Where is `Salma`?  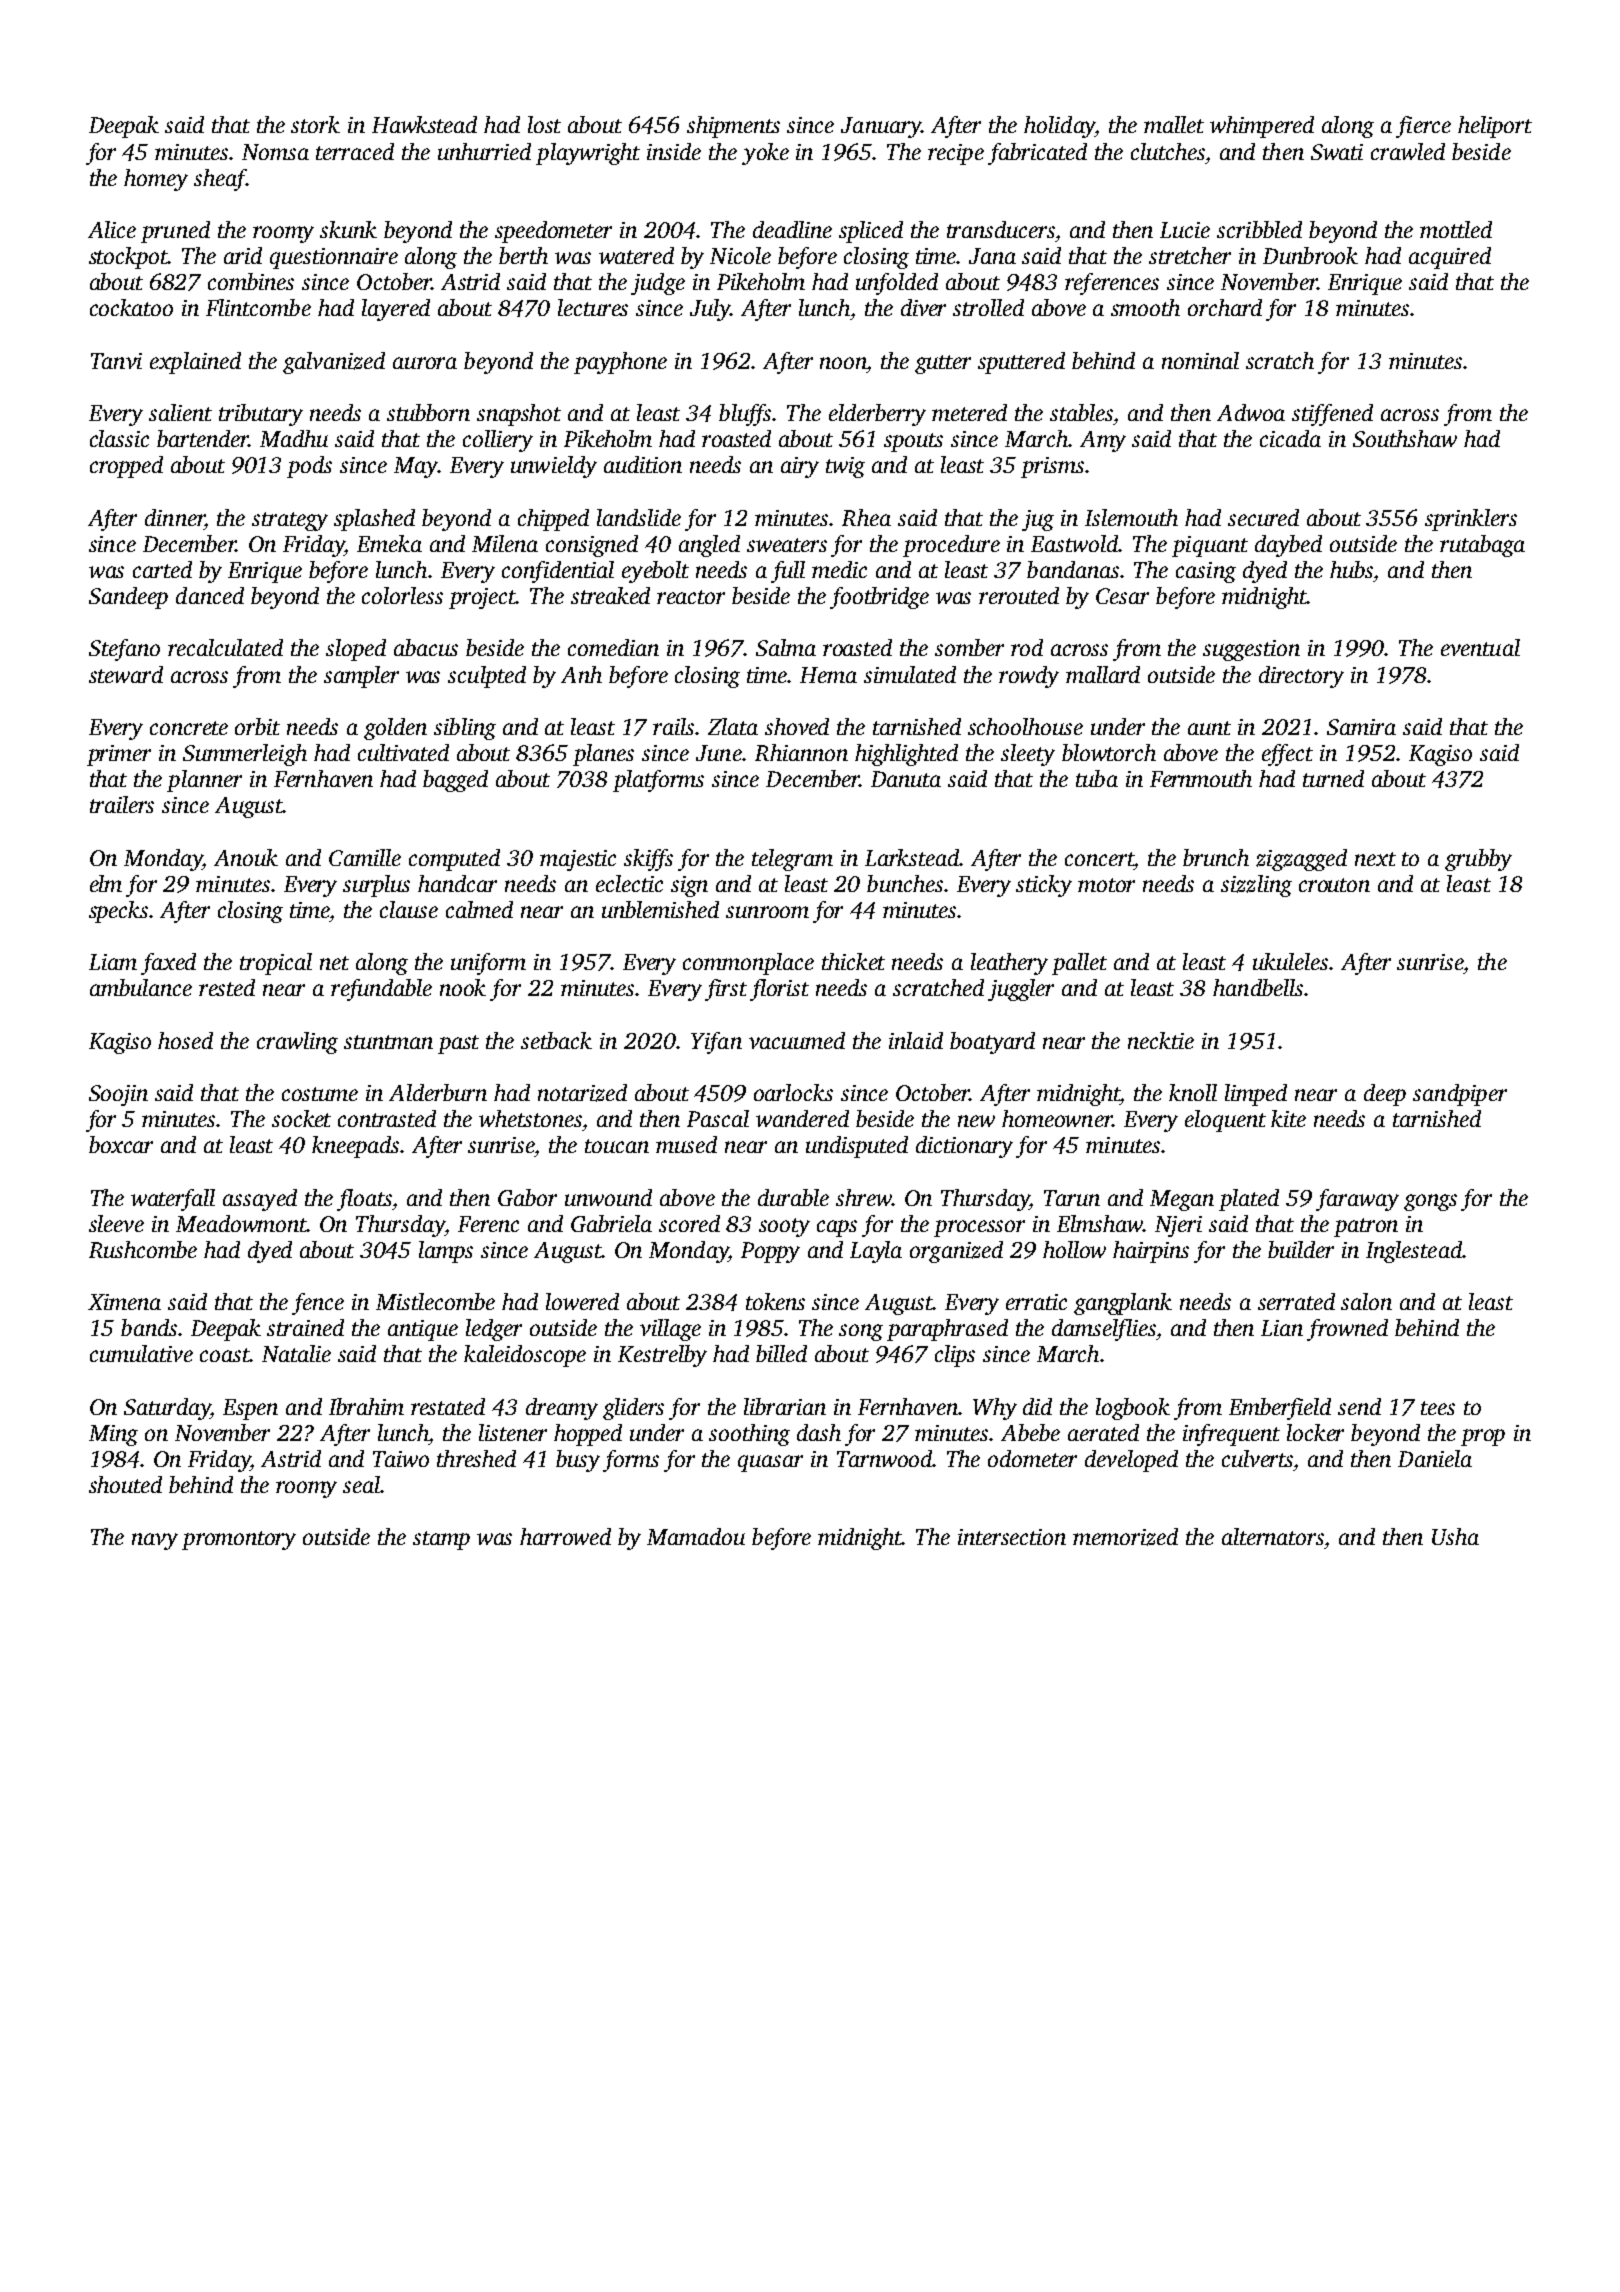 Salma is located at coordinates (786, 647).
